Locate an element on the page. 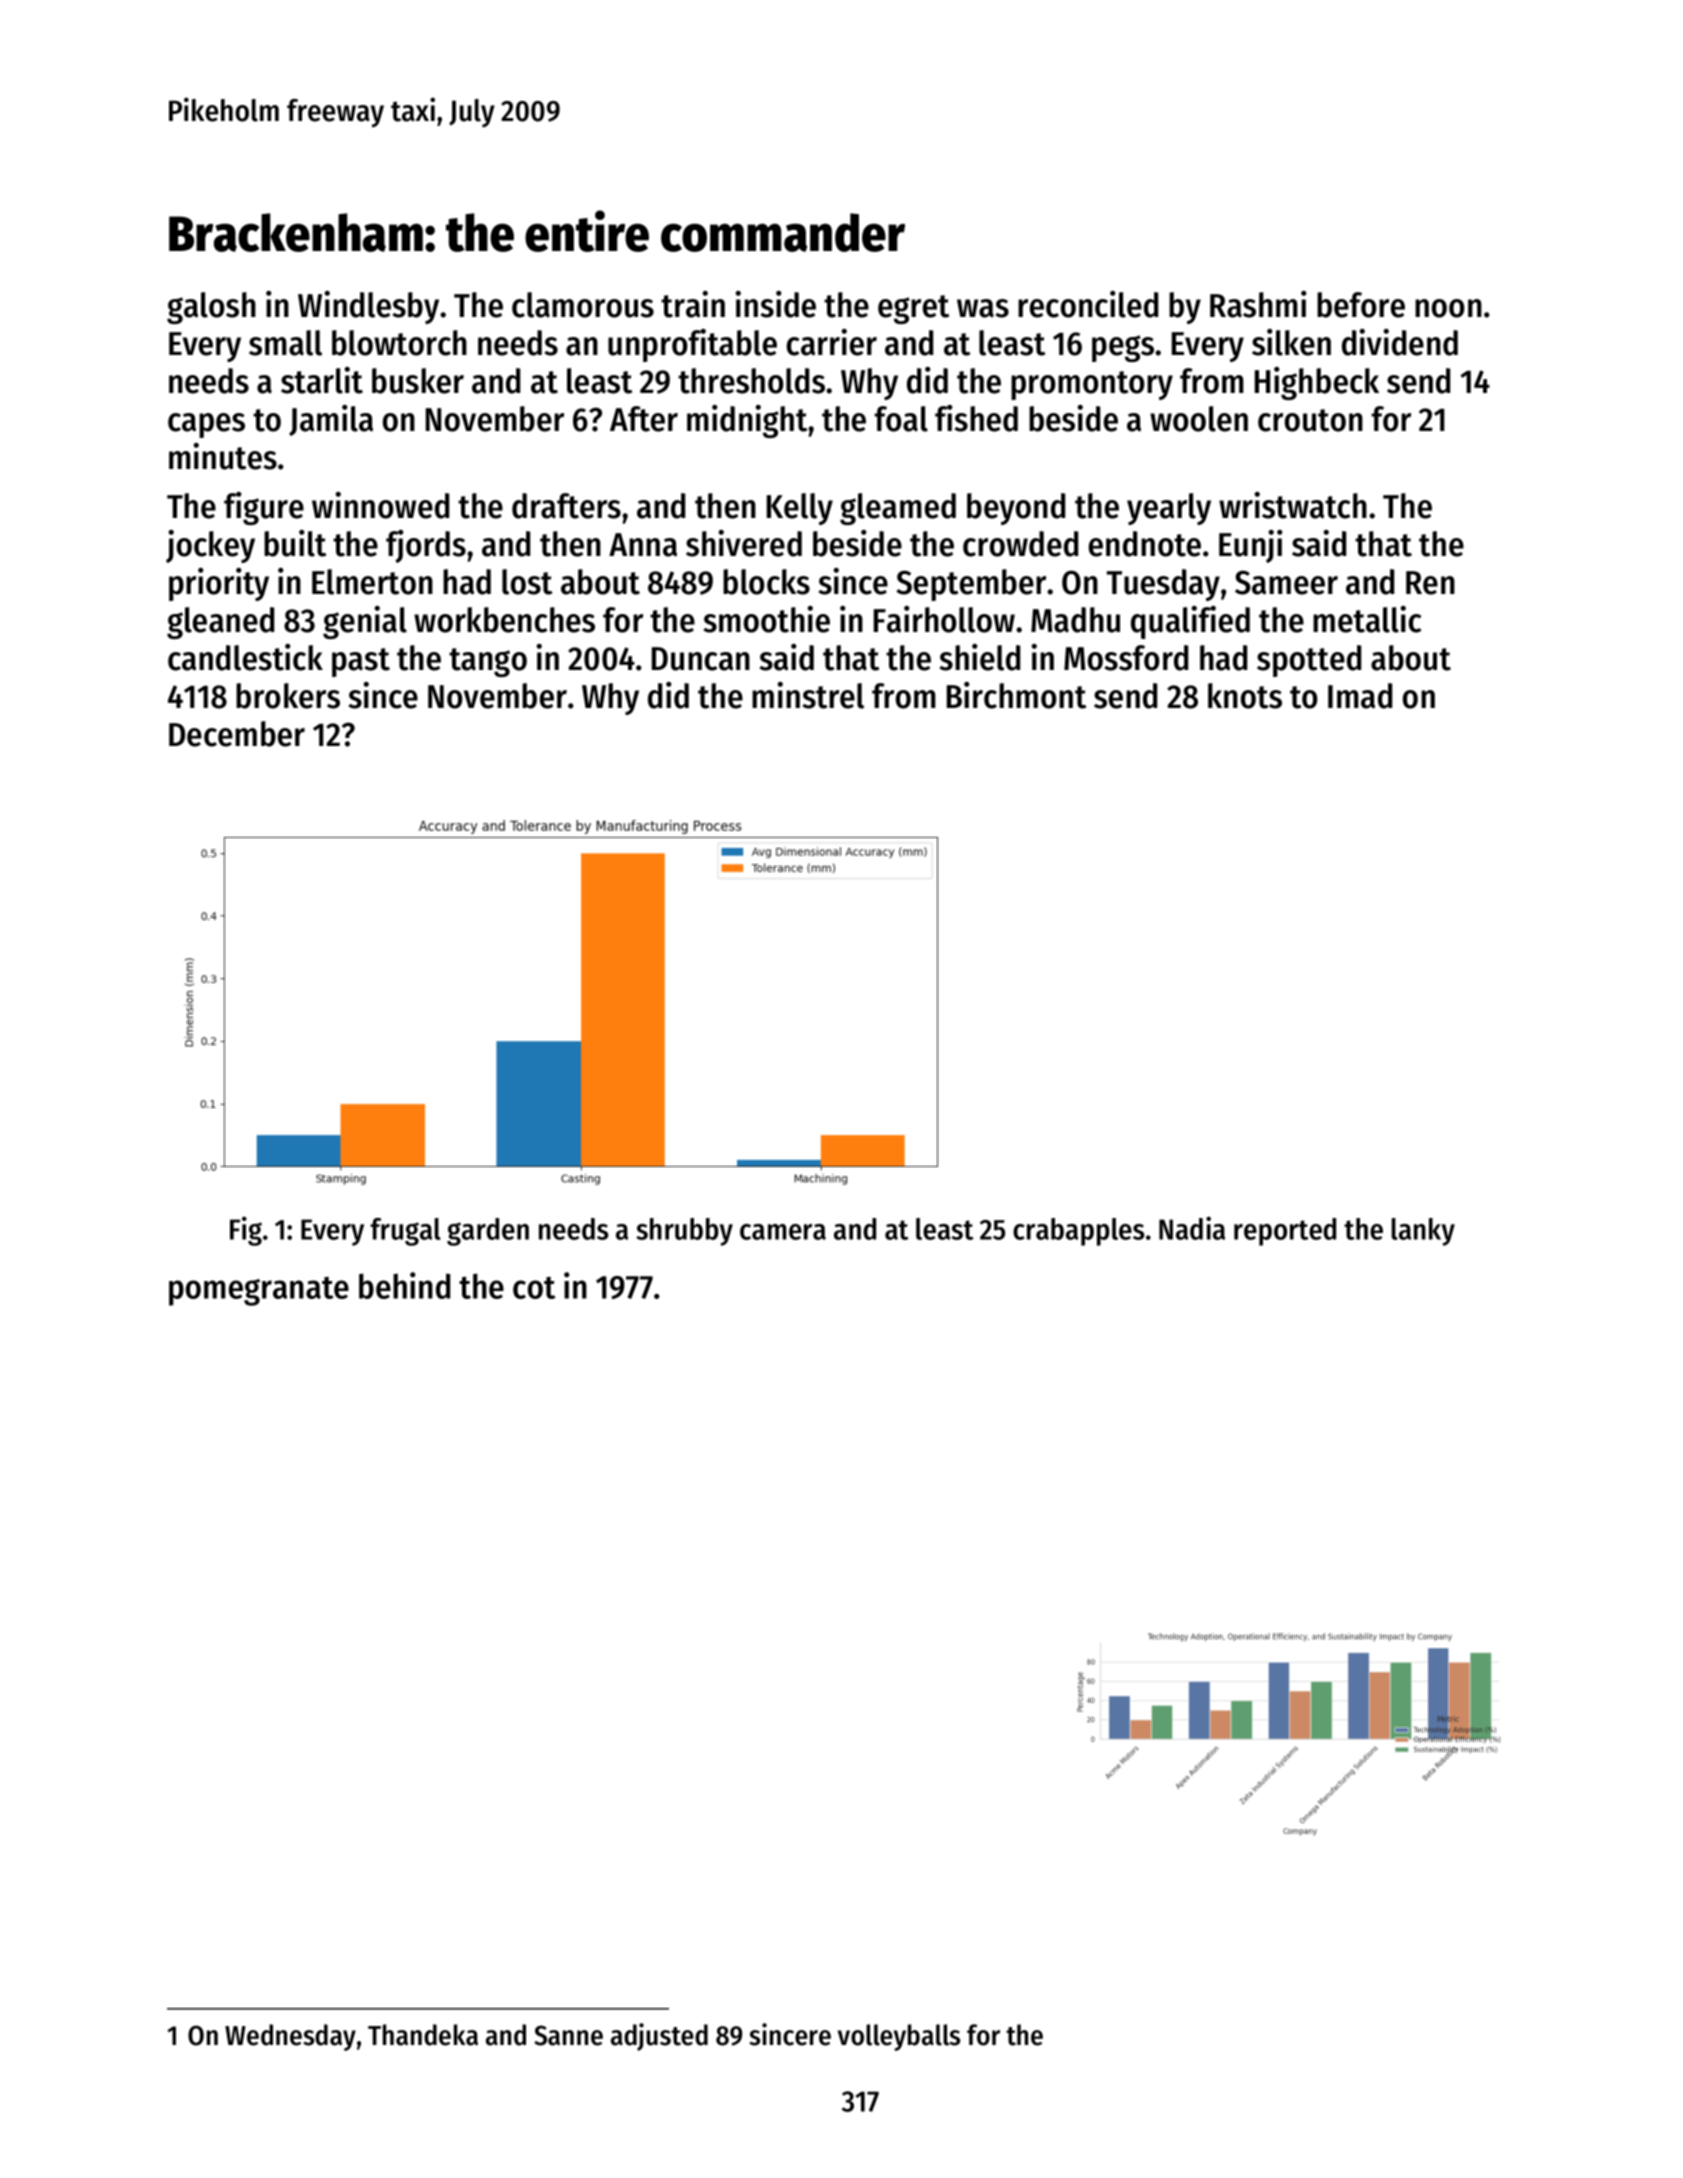  starlit is located at coordinates (322, 380).
